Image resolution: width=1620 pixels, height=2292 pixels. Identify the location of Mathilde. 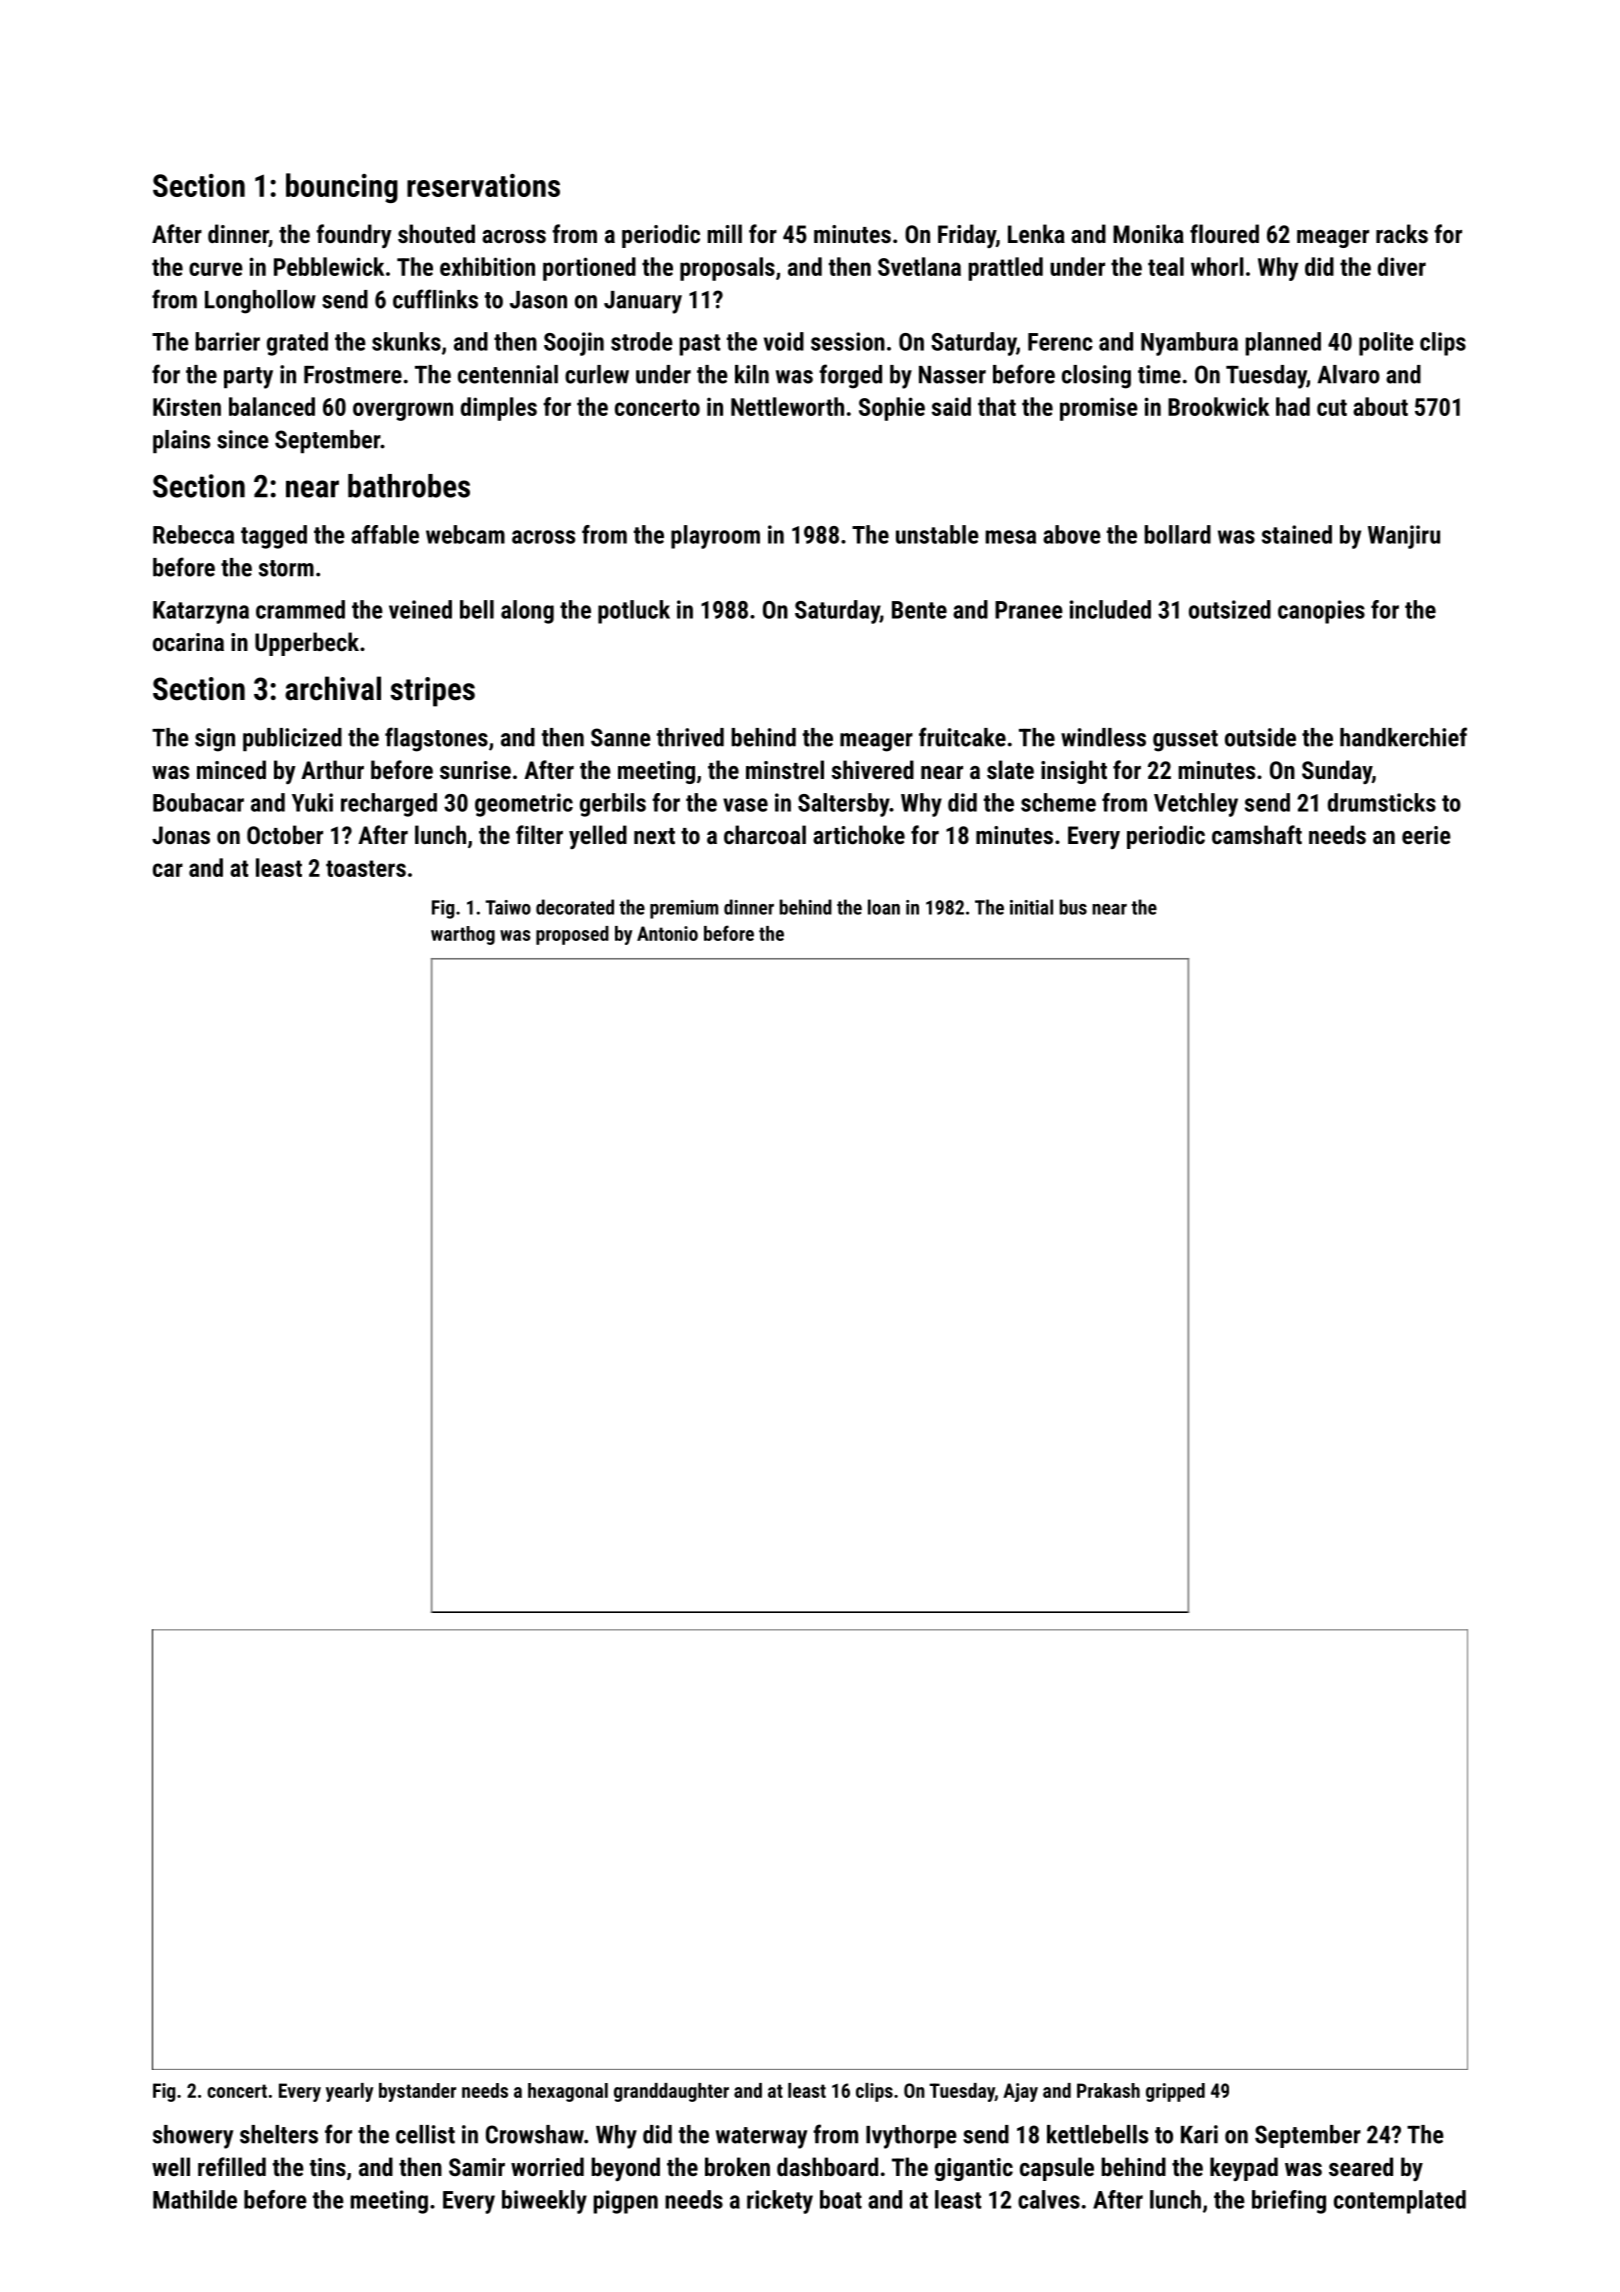
(195, 2199).
